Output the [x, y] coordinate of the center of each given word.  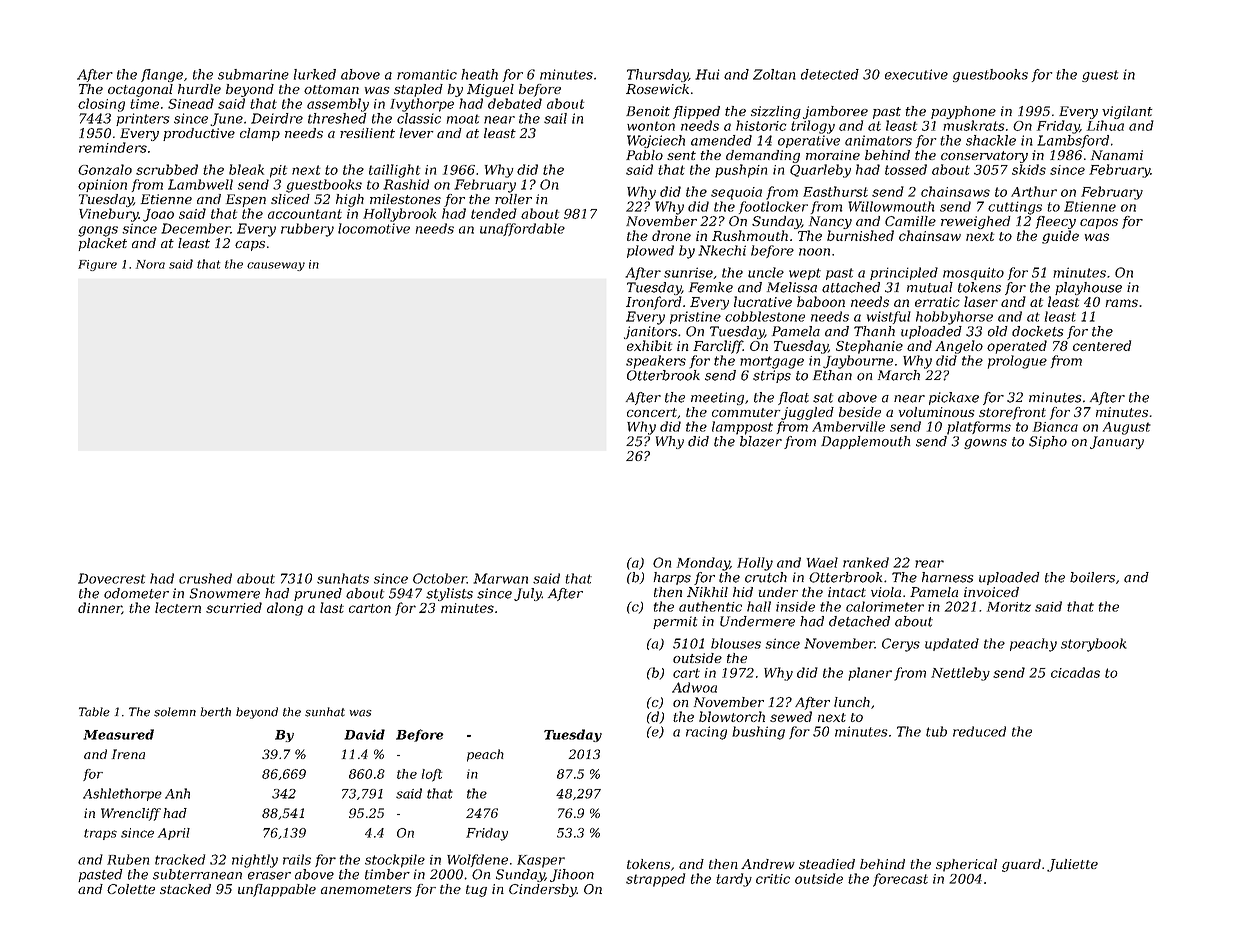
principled [904, 273]
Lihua [1105, 125]
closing [101, 105]
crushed [205, 578]
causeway [276, 266]
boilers [1092, 577]
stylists [449, 594]
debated [515, 103]
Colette [131, 889]
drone [671, 235]
